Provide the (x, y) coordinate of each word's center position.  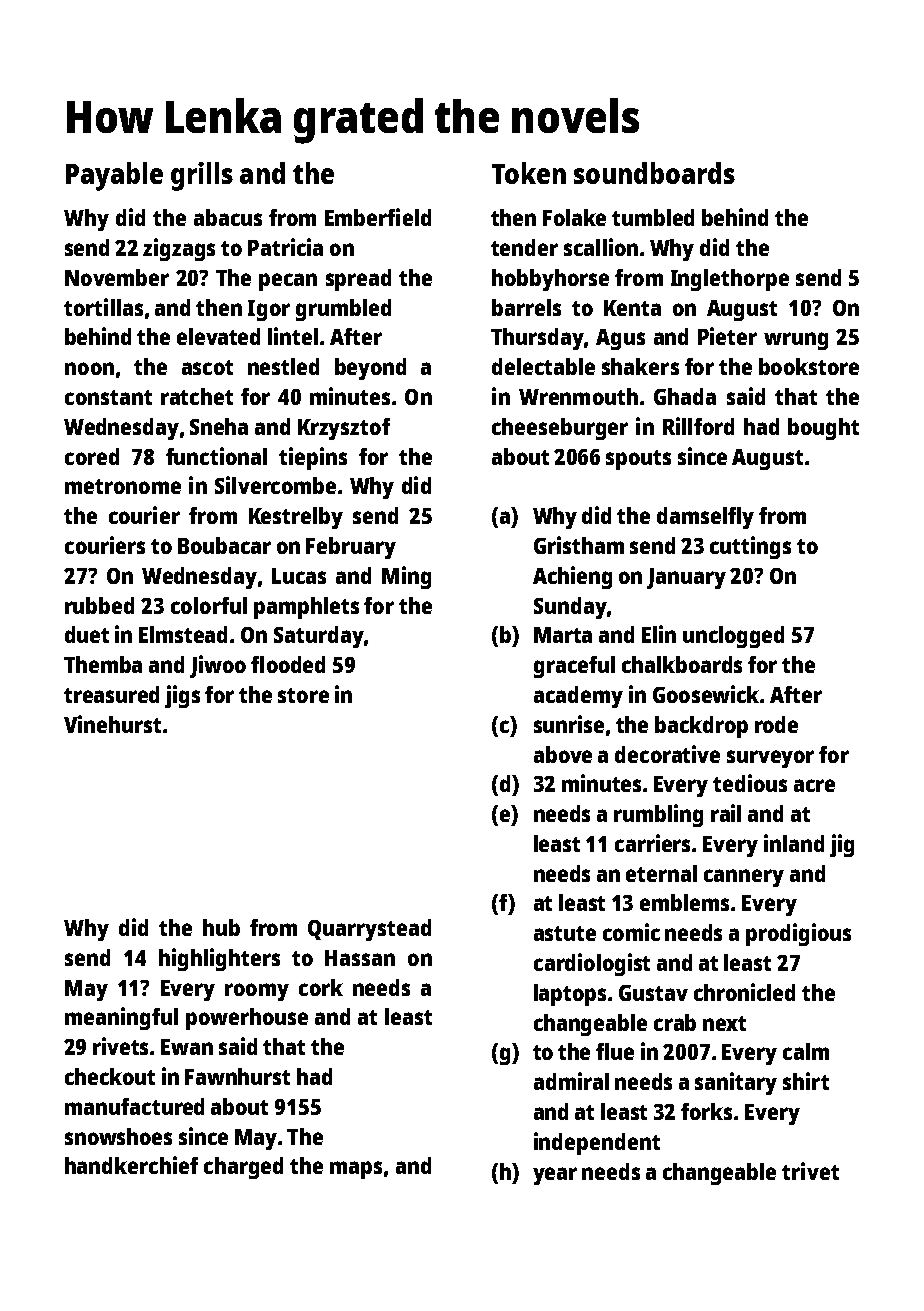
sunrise (569, 724)
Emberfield (378, 217)
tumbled (653, 217)
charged (243, 1168)
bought (823, 429)
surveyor (770, 759)
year (555, 1176)
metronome (123, 486)
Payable (114, 176)
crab (675, 1022)
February (351, 548)
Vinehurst (112, 724)
